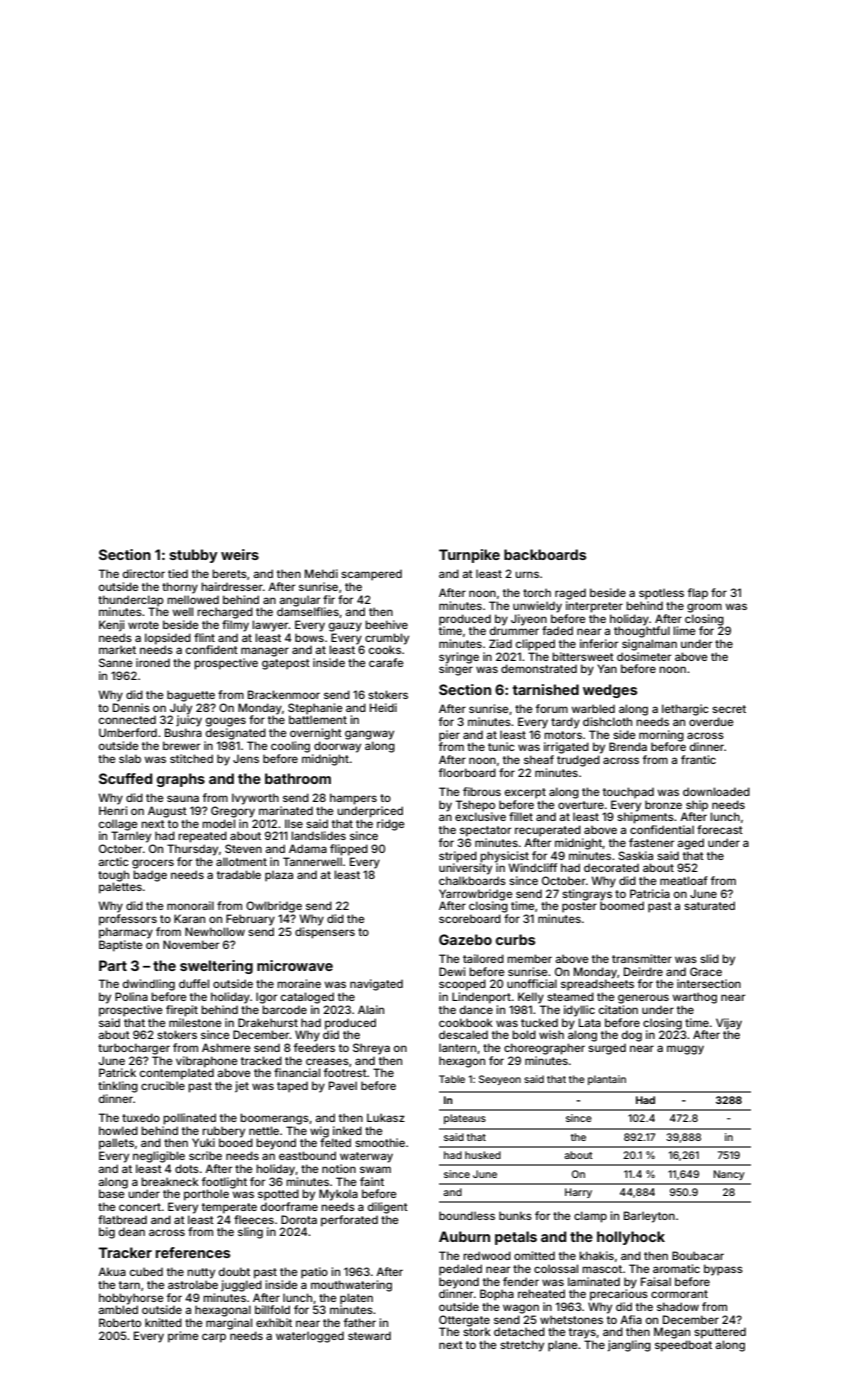 This screenshot has height=1400, width=849. I want to click on waterlogged, so click(310, 1337).
